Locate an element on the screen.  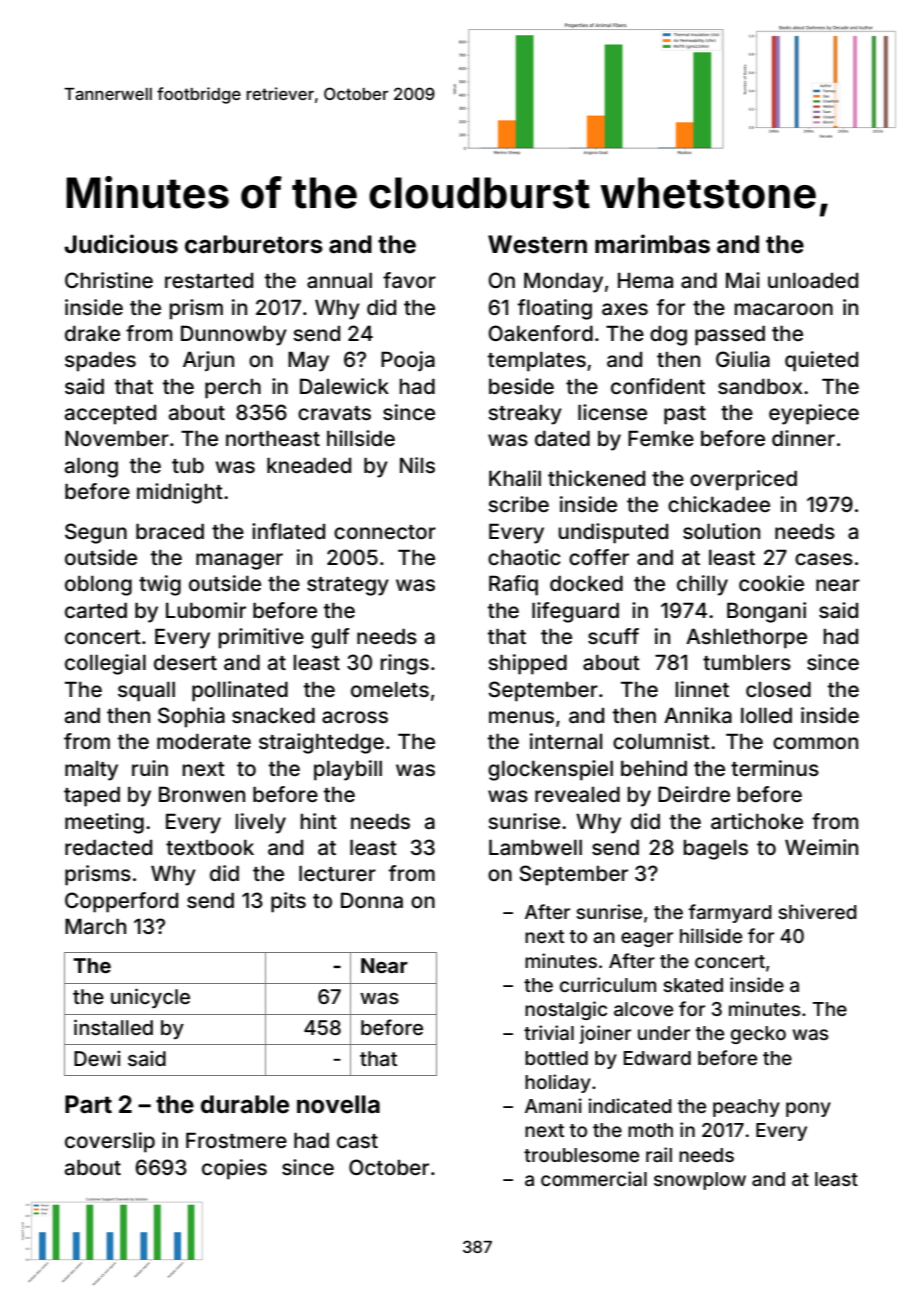
gulf is located at coordinates (330, 638).
